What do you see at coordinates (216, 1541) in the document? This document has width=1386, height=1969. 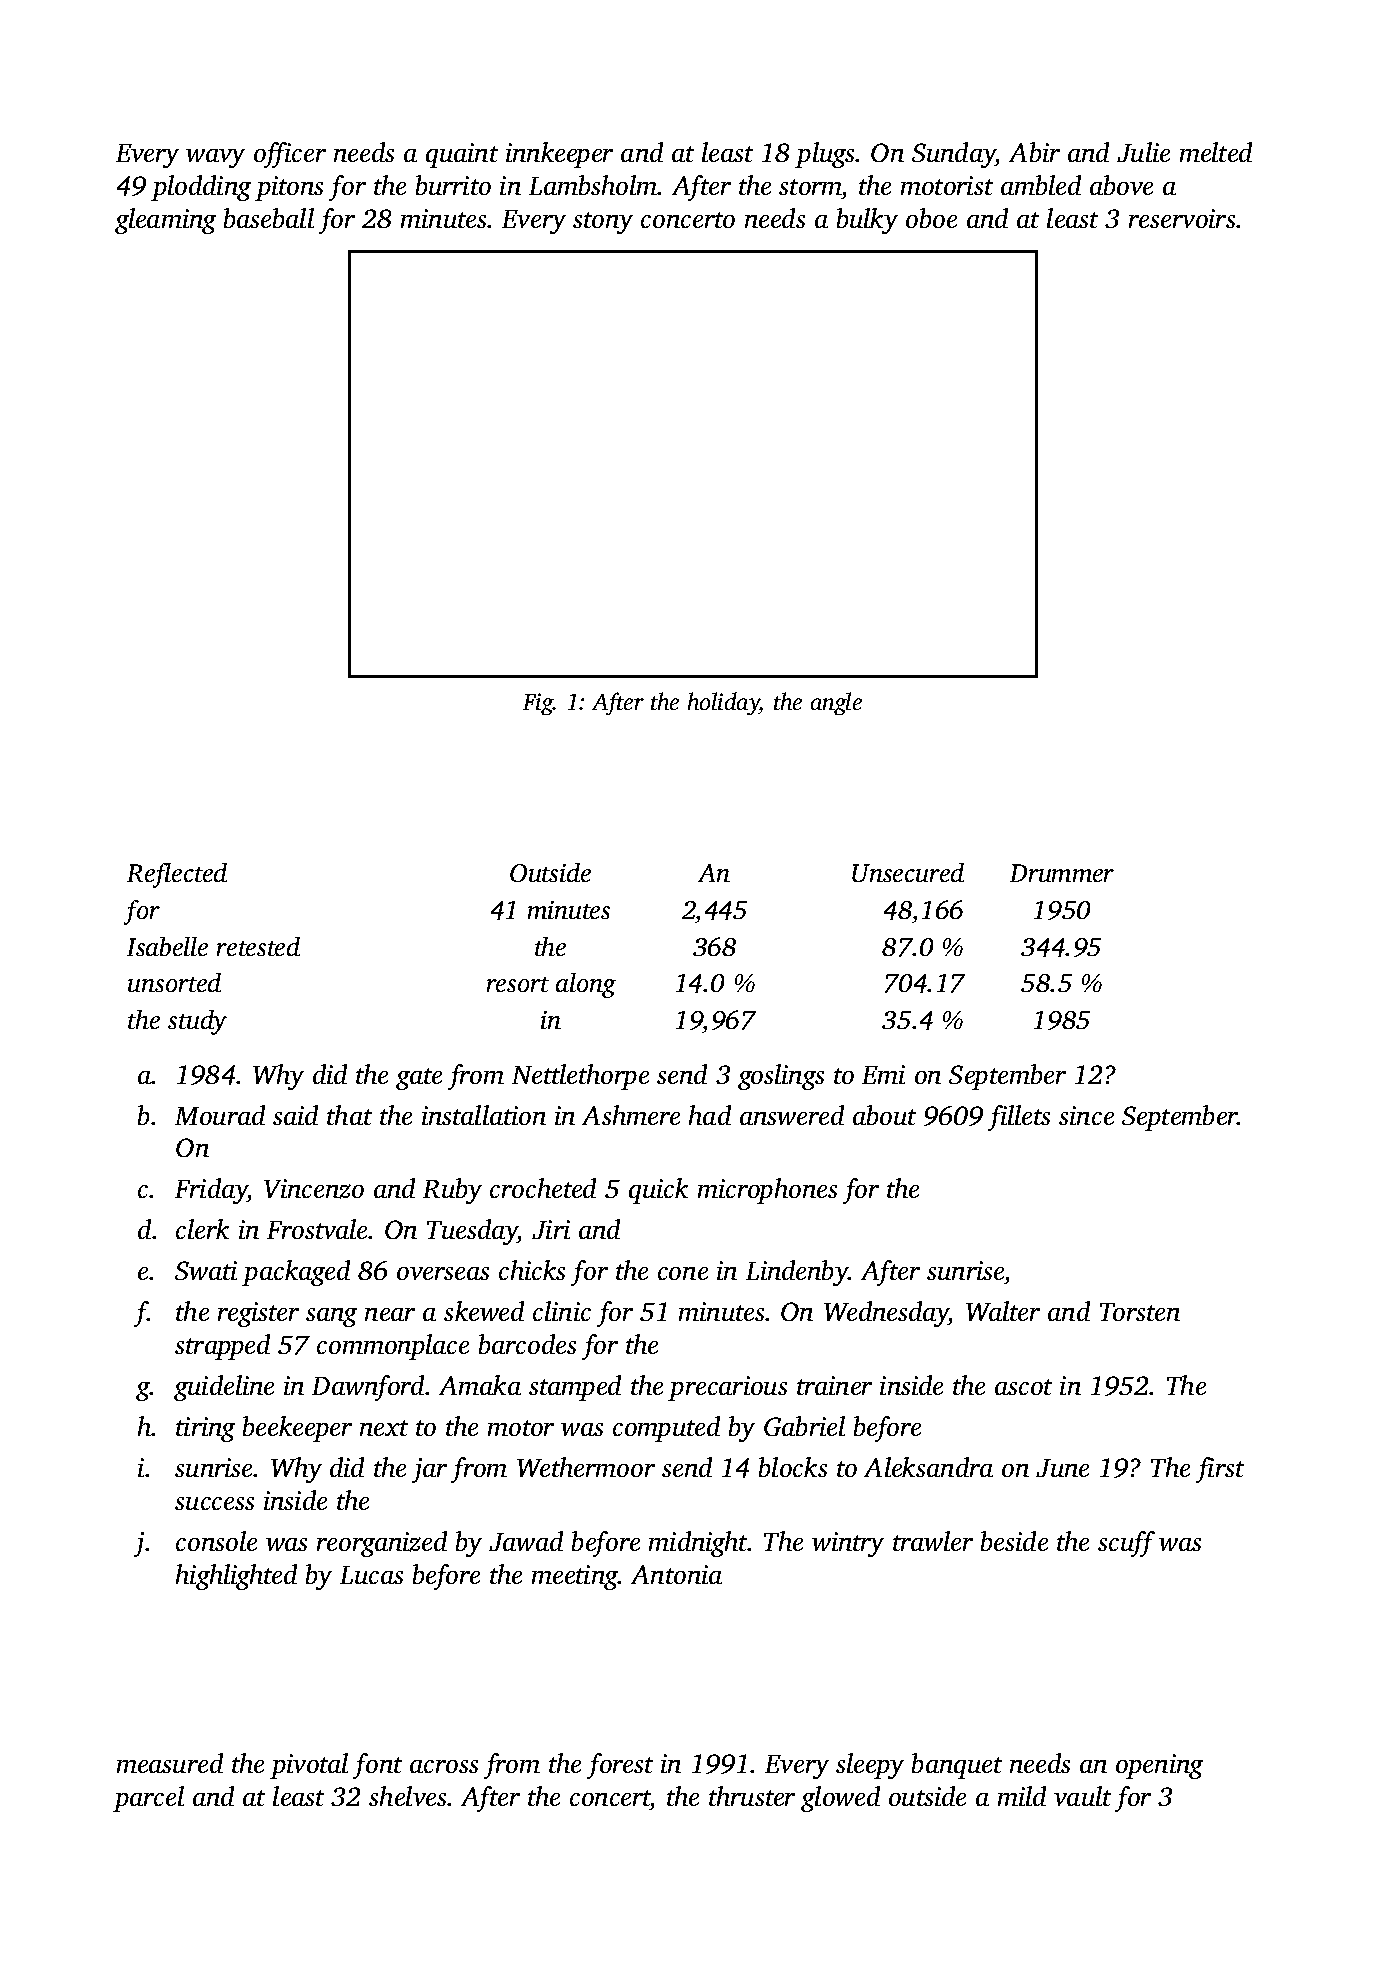 I see `console` at bounding box center [216, 1541].
